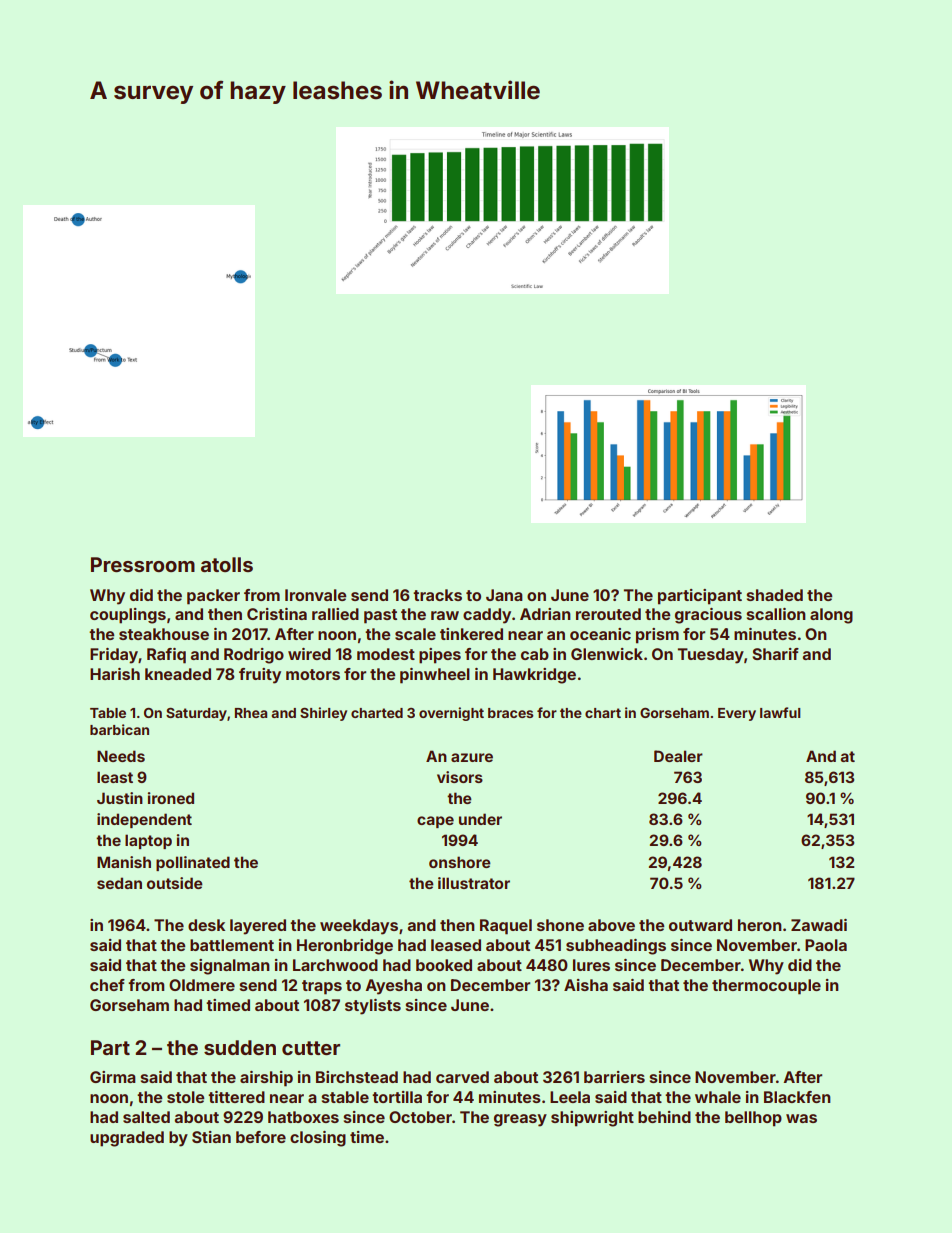 The image size is (952, 1233). Describe the element at coordinates (258, 927) in the document. I see `layered` at that location.
